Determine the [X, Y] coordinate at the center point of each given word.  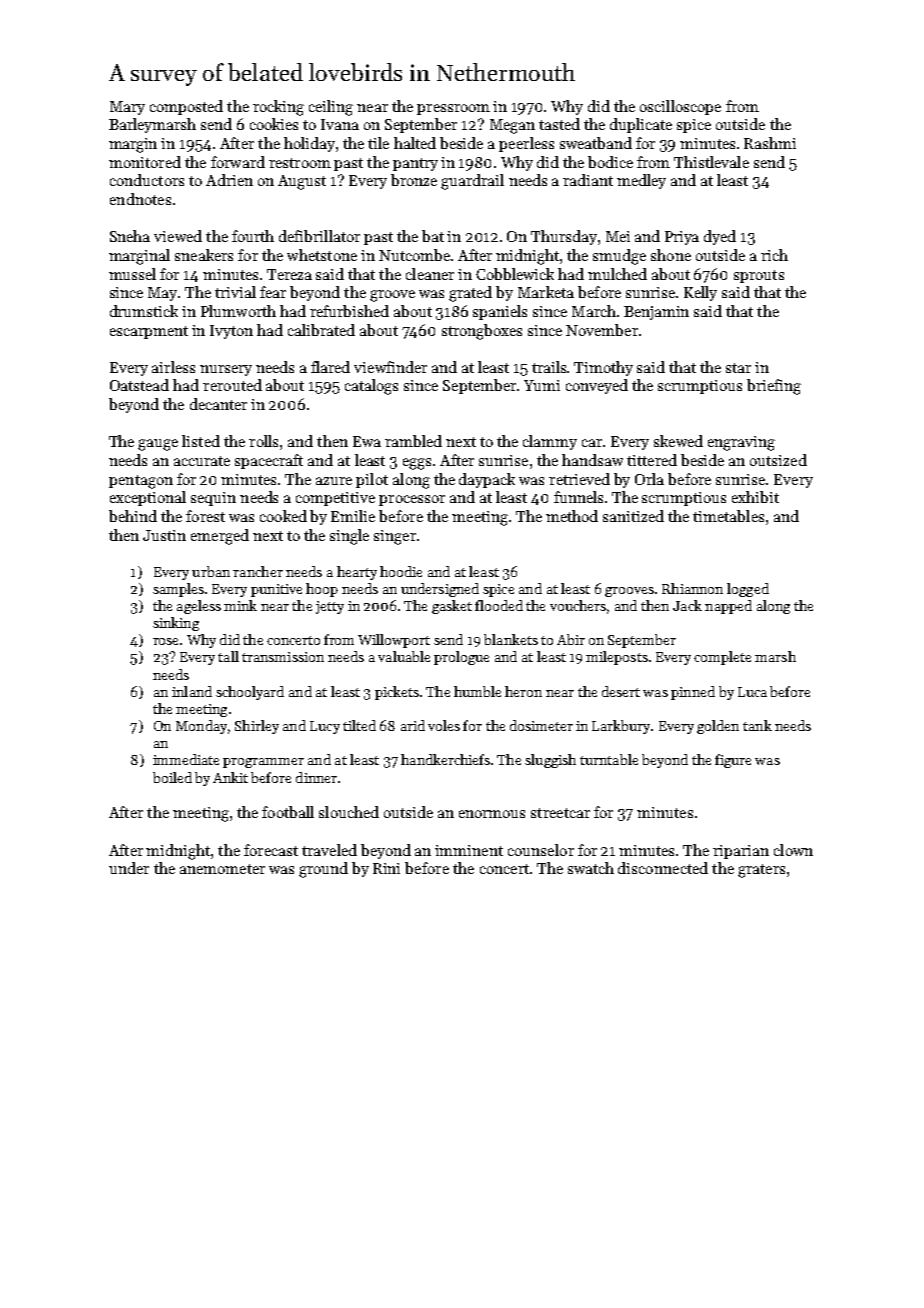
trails [550, 367]
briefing [774, 387]
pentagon [141, 482]
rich [774, 255]
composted [186, 107]
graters [761, 871]
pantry [415, 164]
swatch [591, 868]
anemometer [222, 869]
